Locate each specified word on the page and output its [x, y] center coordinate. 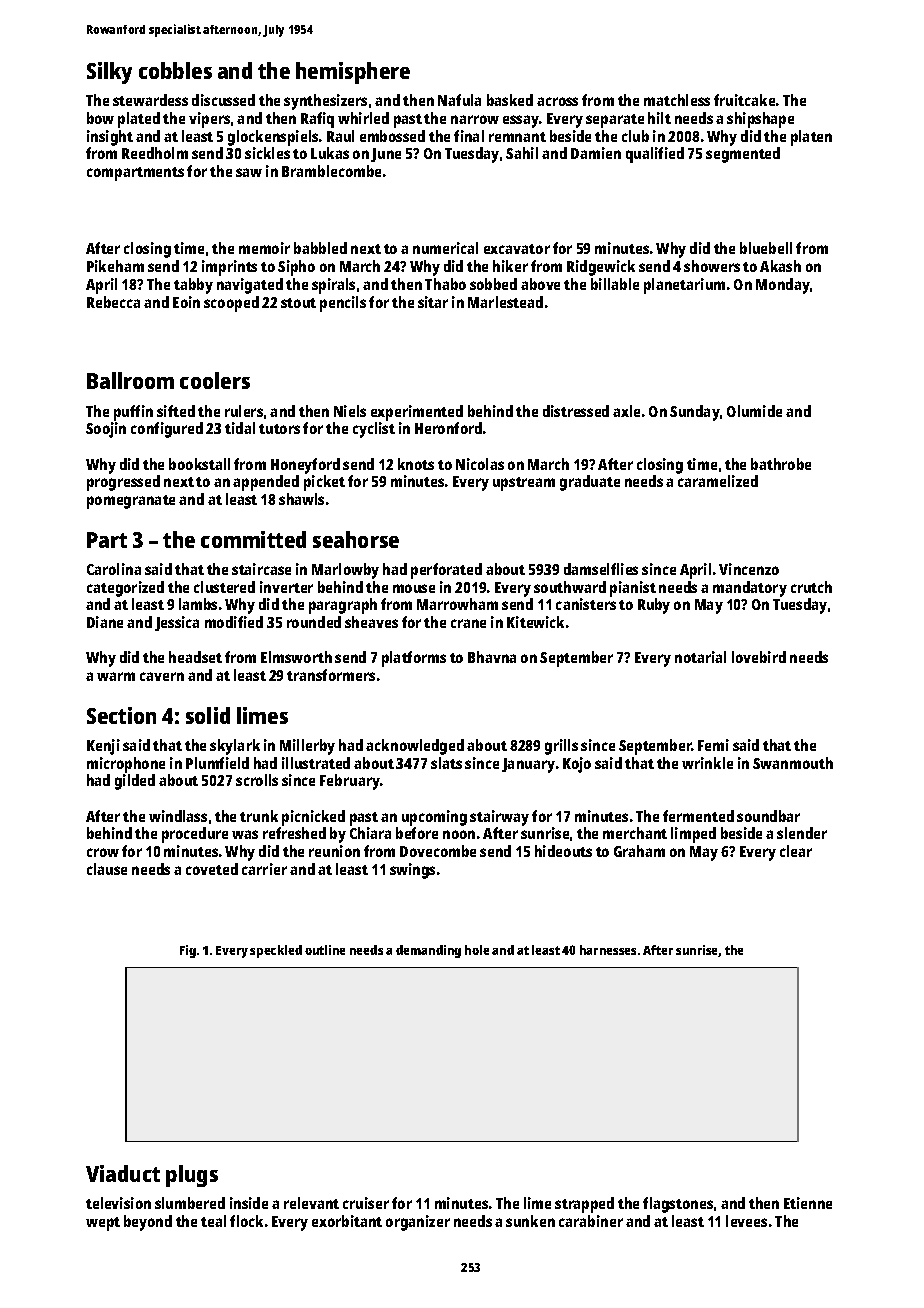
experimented [417, 413]
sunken [530, 1221]
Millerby [307, 747]
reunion [334, 851]
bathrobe [781, 464]
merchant [635, 833]
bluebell [766, 248]
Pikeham [115, 266]
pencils [343, 304]
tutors [279, 429]
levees [746, 1221]
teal [213, 1221]
